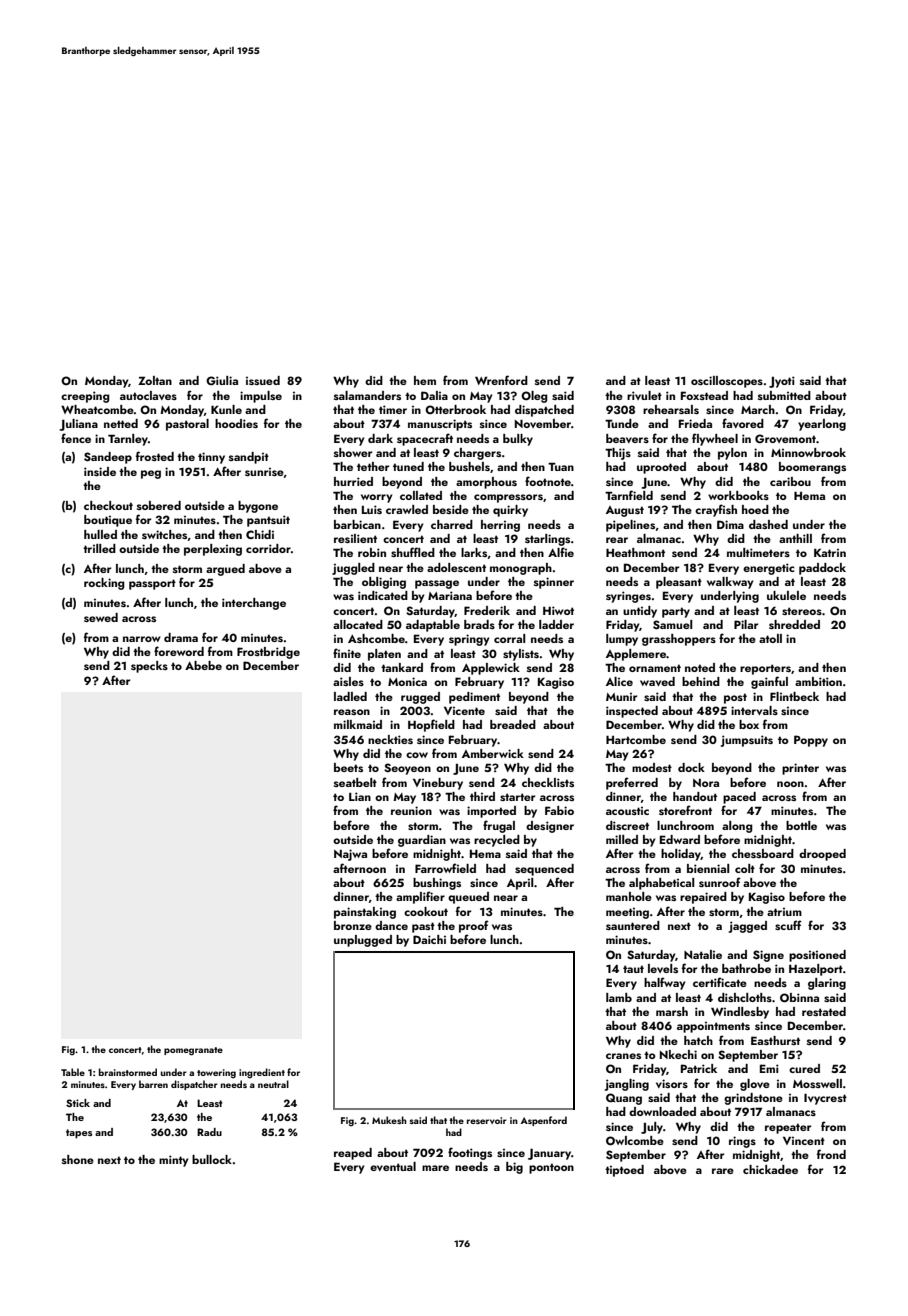 This screenshot has height=1316, width=908. What do you see at coordinates (367, 395) in the screenshot?
I see `salamanders` at bounding box center [367, 395].
